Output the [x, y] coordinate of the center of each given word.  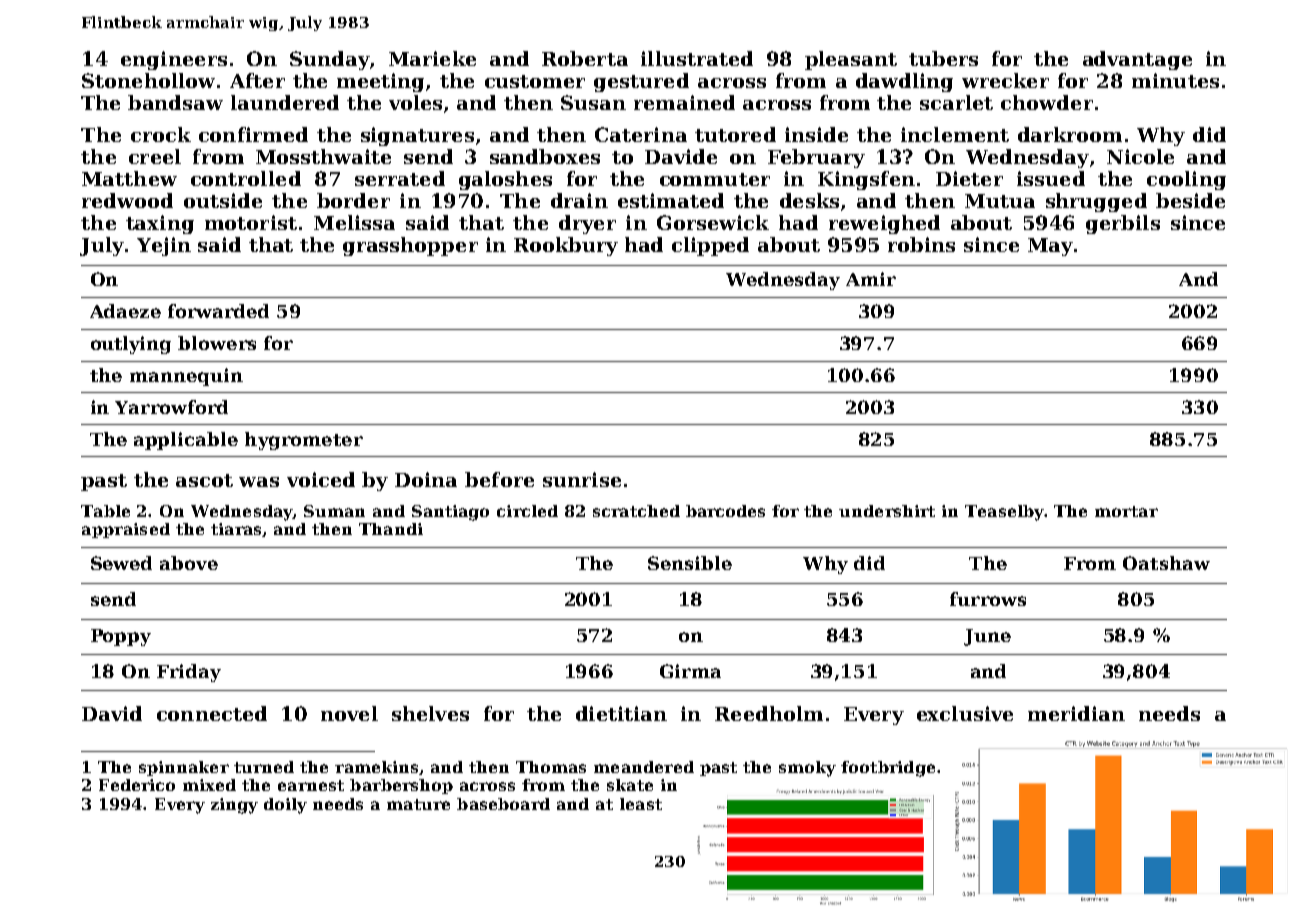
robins [921, 244]
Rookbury [566, 246]
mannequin [186, 377]
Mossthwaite [323, 156]
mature [418, 804]
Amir [871, 279]
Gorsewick [713, 222]
